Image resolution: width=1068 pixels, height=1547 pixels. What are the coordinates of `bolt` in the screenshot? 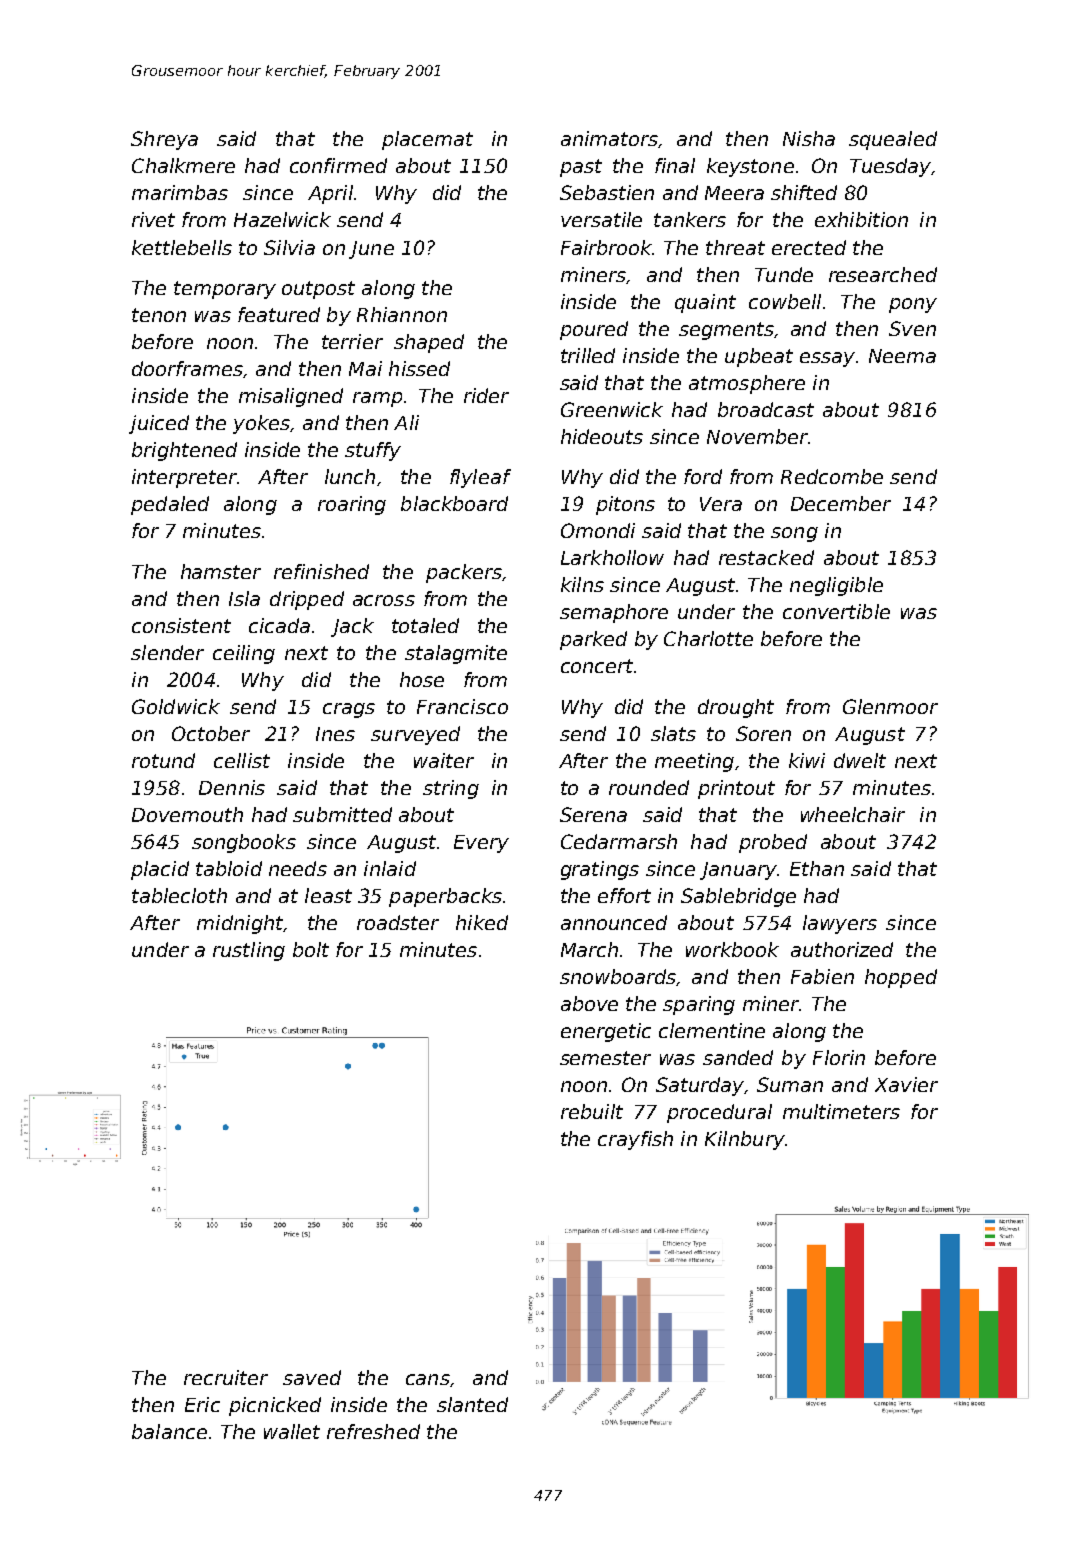 It's located at (311, 949).
